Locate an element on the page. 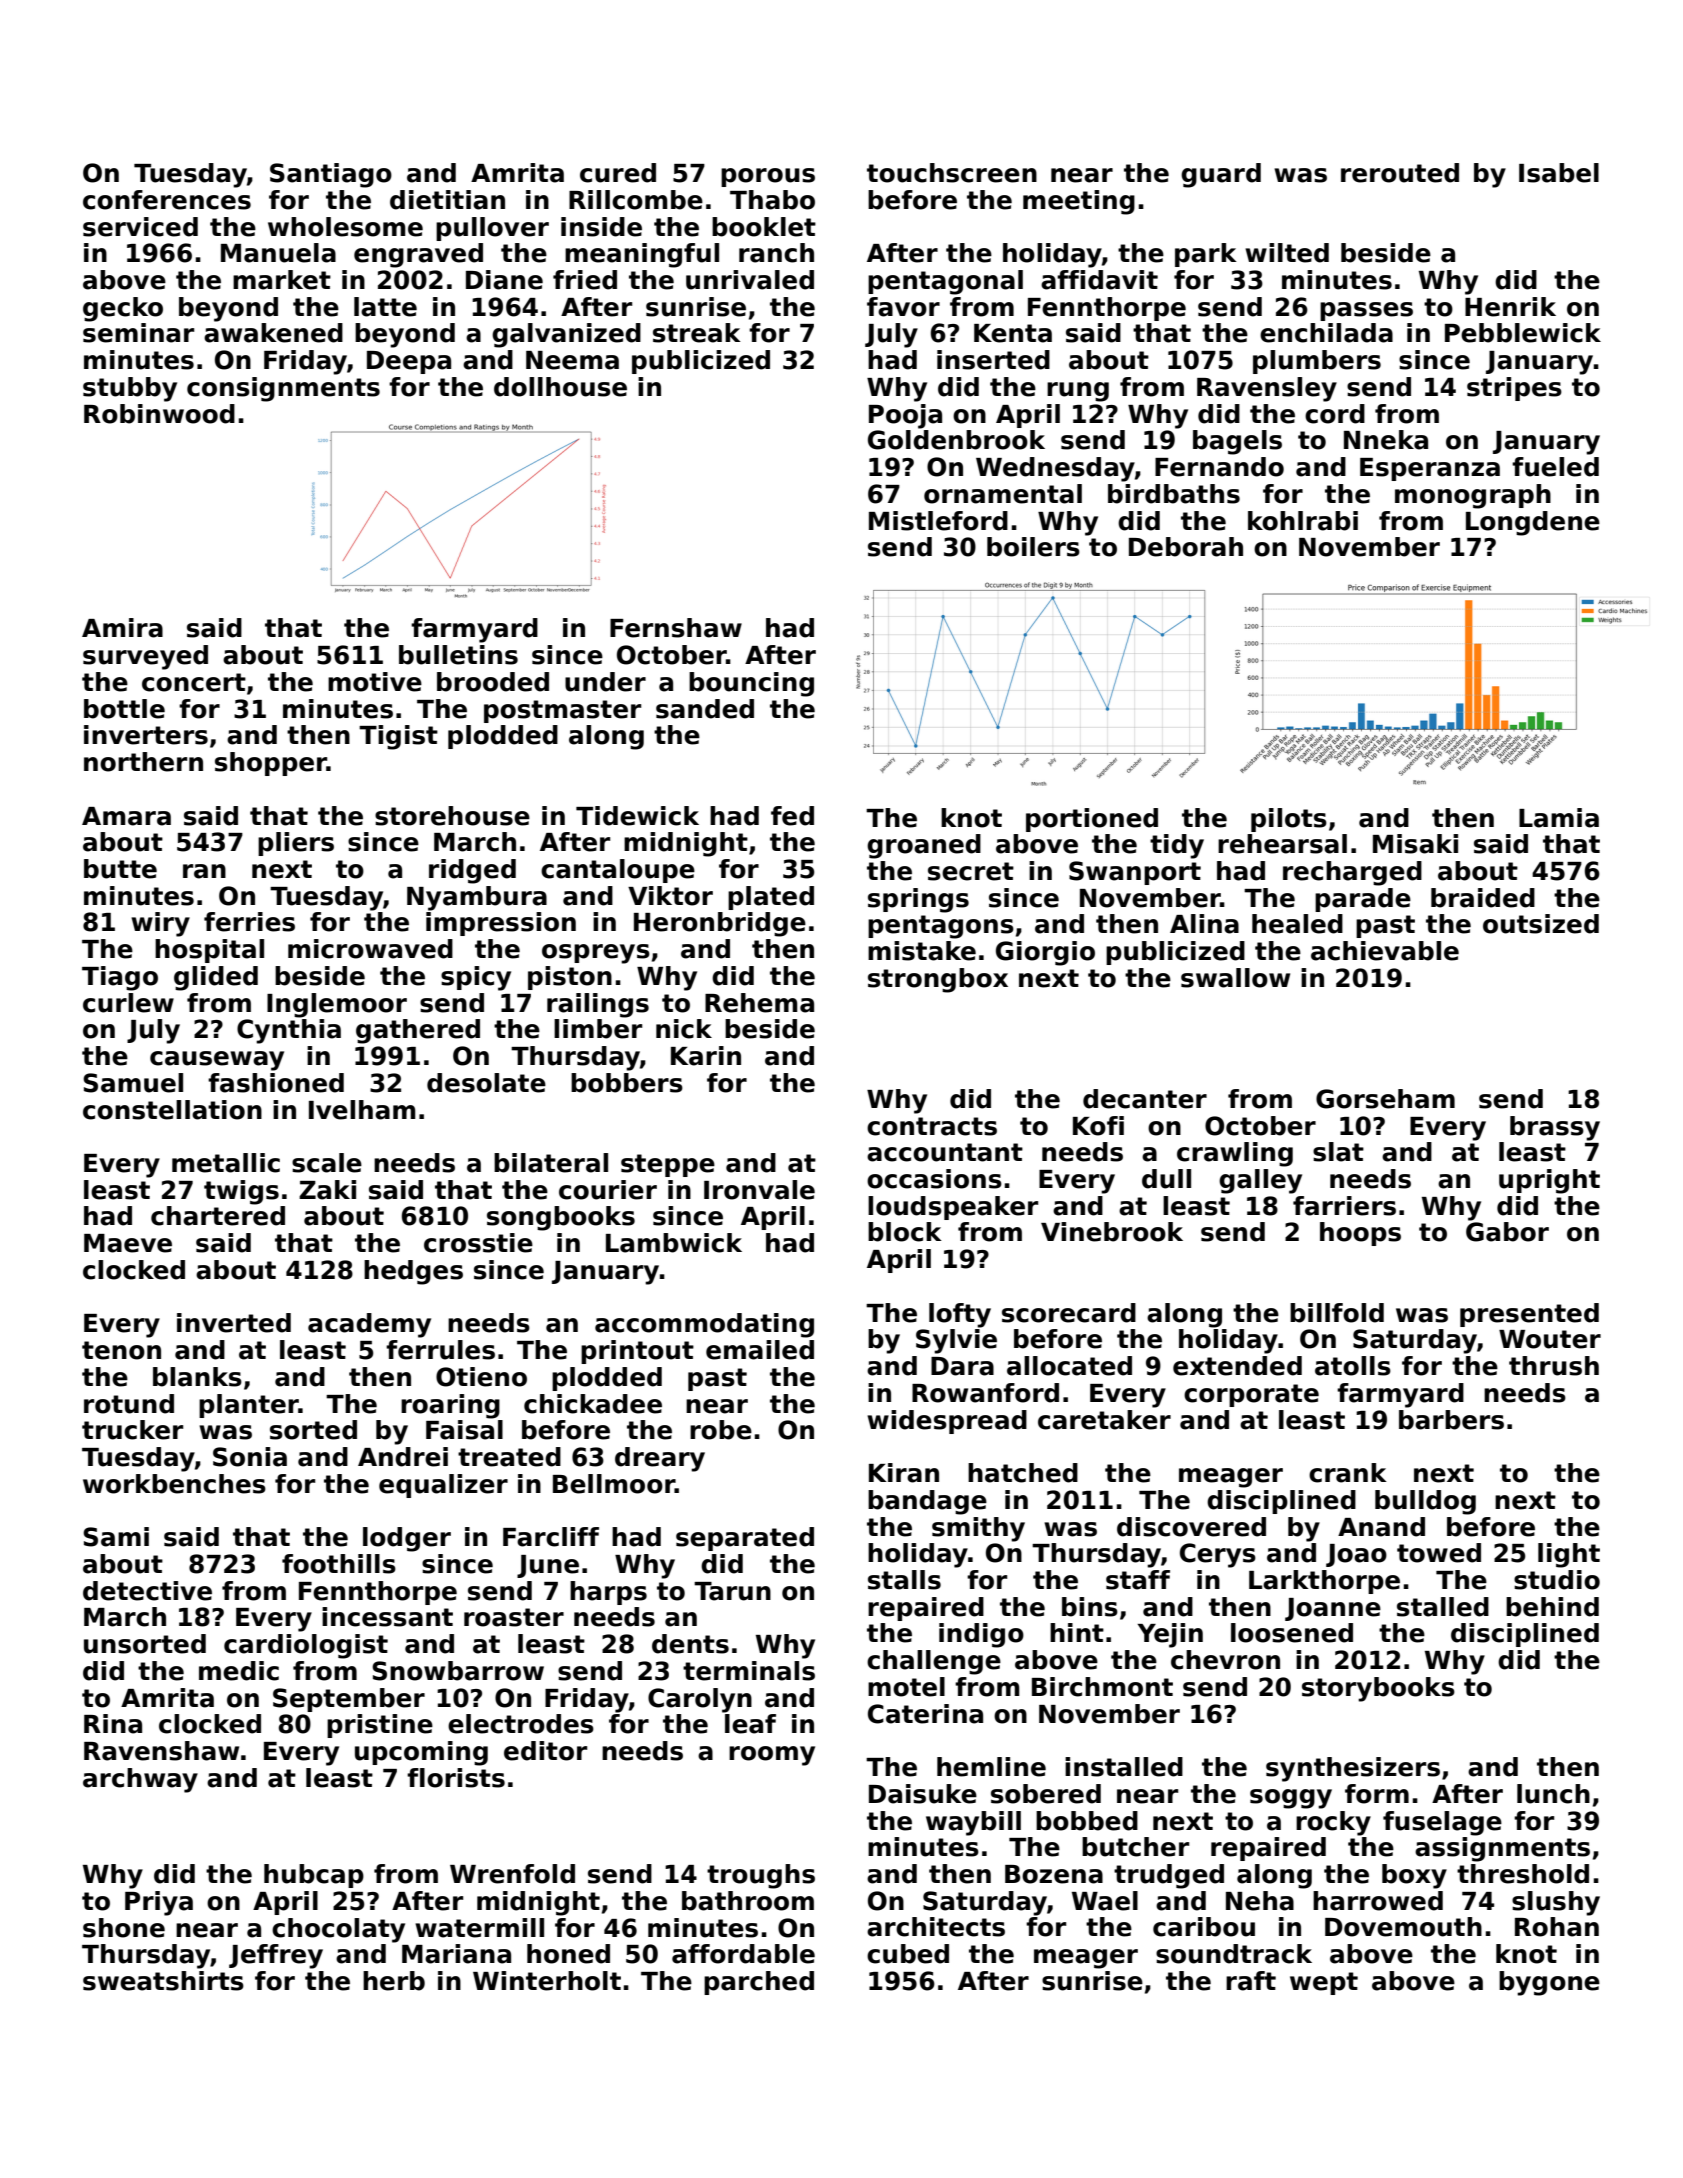 The image size is (1683, 2178). gecko is located at coordinates (123, 309).
